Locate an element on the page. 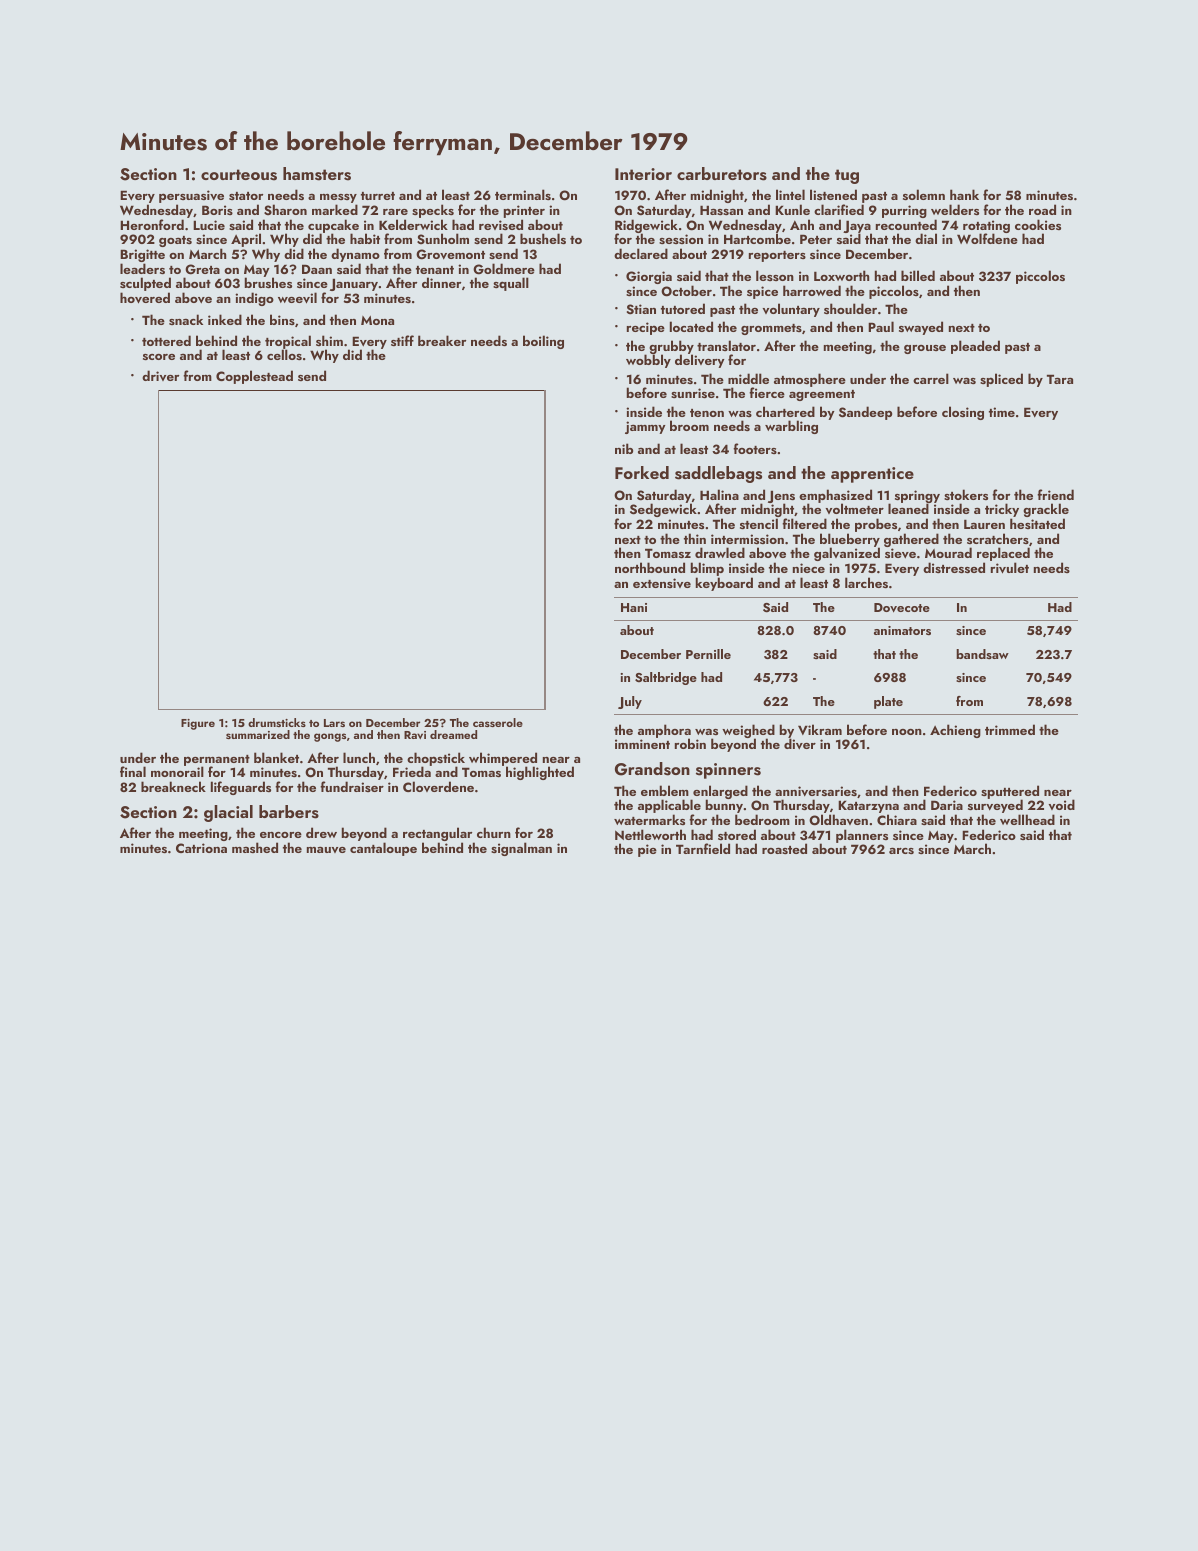 Image resolution: width=1198 pixels, height=1551 pixels. carburetors is located at coordinates (722, 174).
